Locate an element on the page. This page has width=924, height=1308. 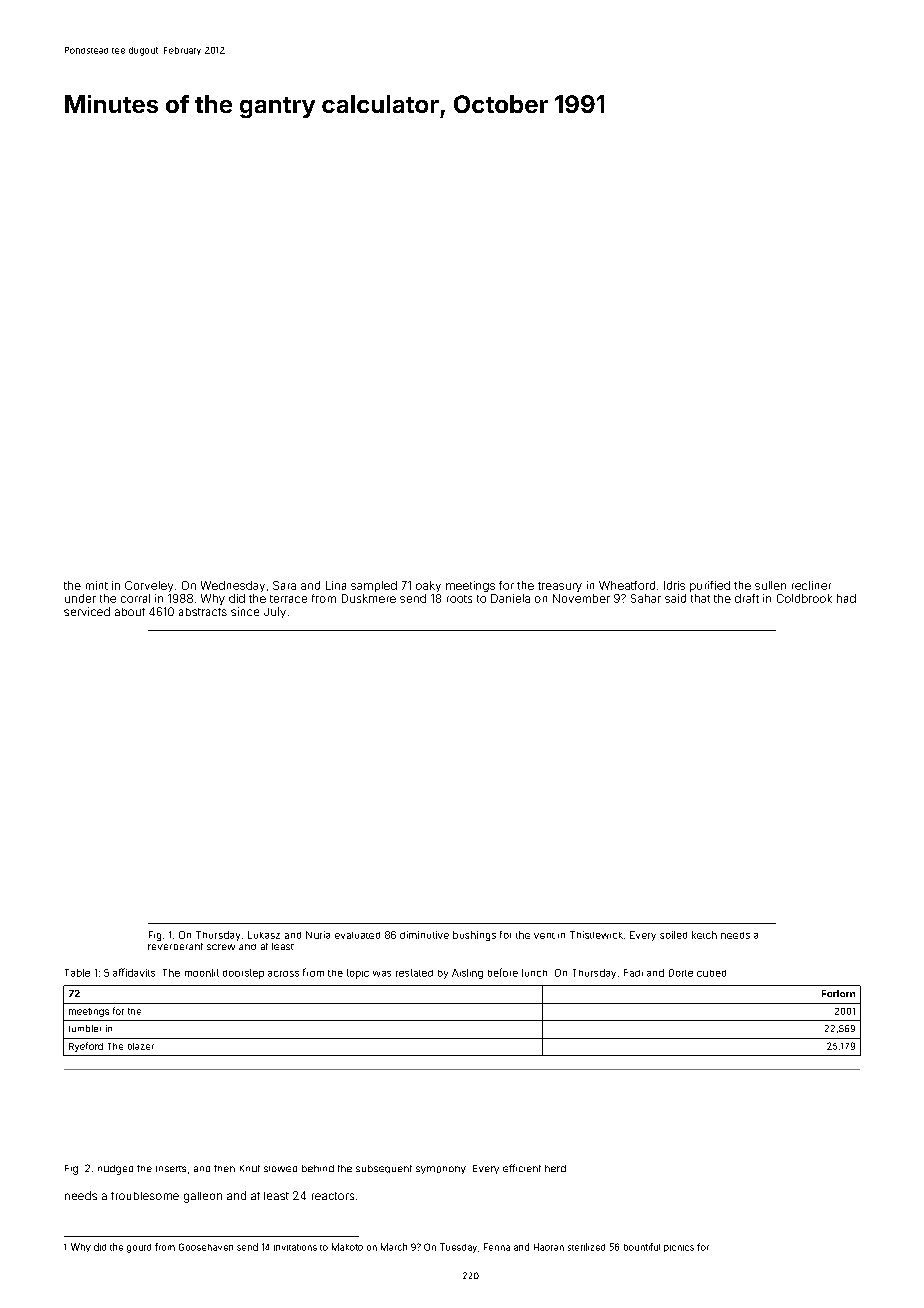
sullen is located at coordinates (770, 585).
